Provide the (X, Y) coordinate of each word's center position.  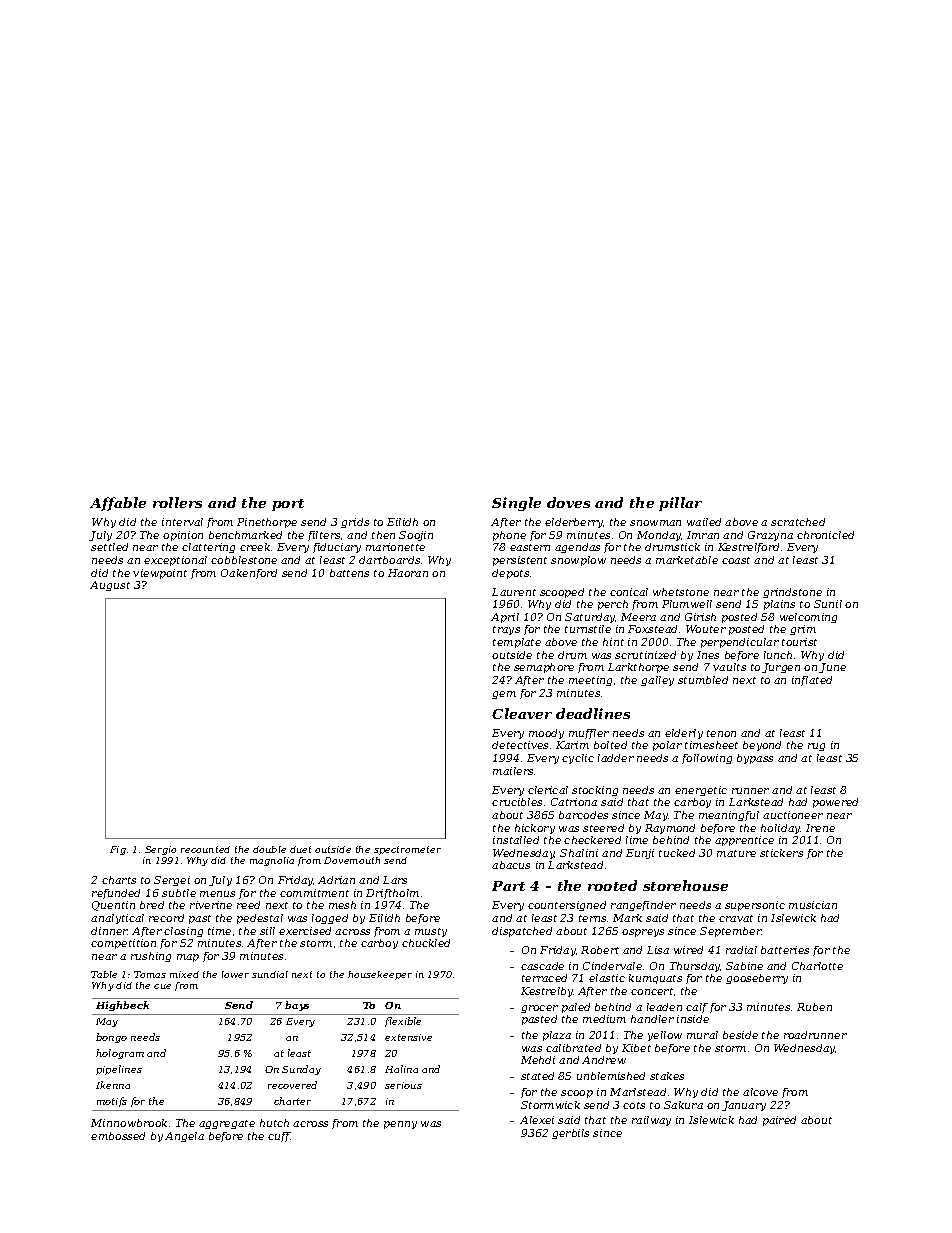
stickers (781, 853)
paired (779, 1121)
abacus (511, 865)
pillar (680, 504)
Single (516, 504)
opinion (183, 536)
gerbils (570, 1134)
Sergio (160, 850)
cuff (279, 1137)
